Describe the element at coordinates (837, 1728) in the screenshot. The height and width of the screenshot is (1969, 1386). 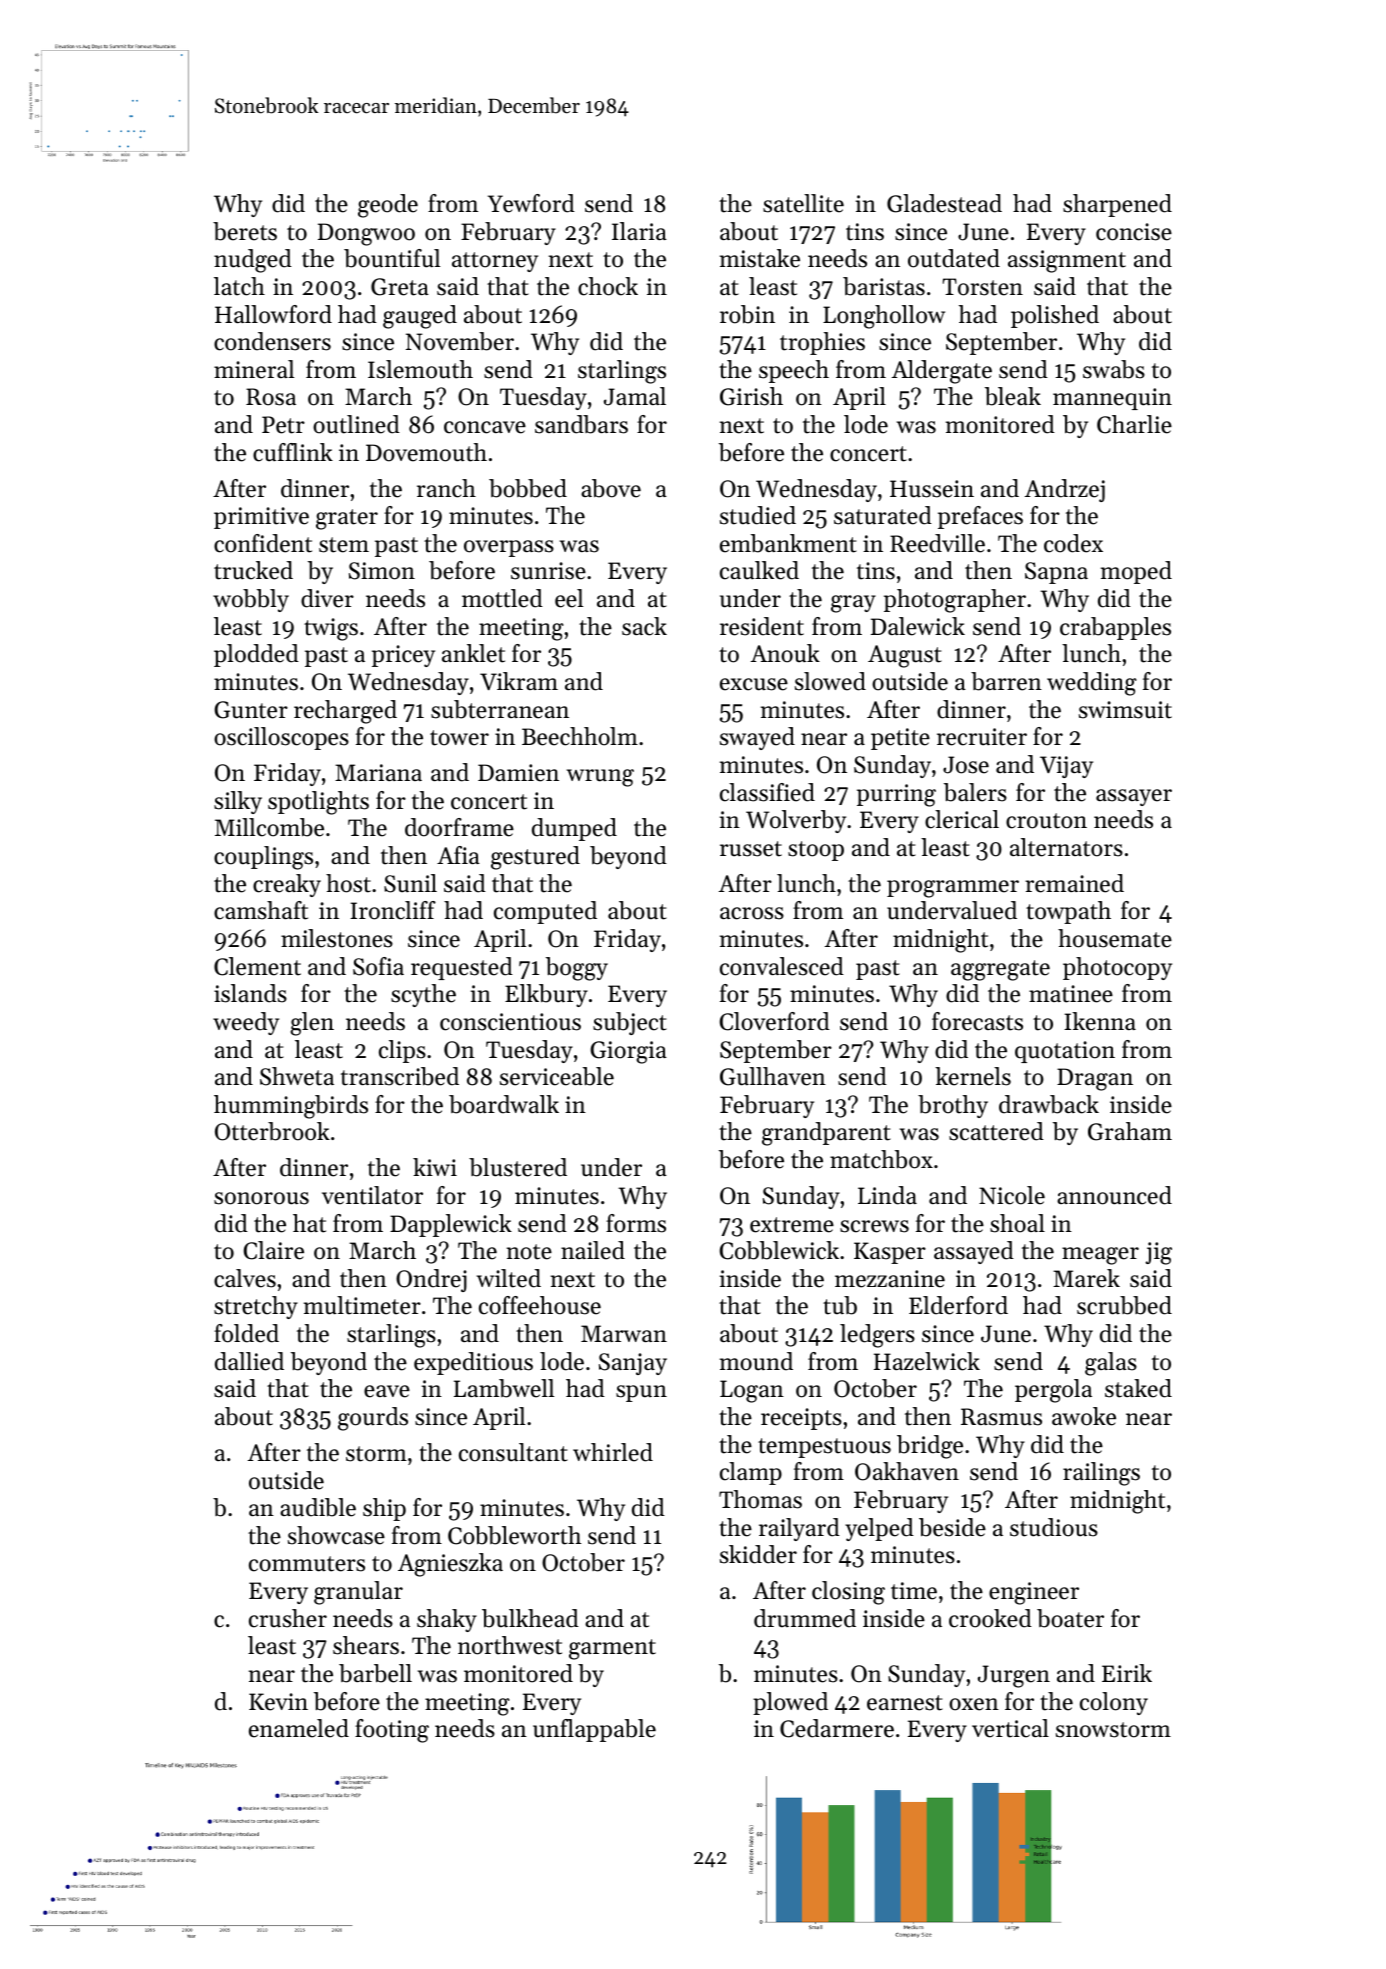
I see `Cedarmere` at that location.
